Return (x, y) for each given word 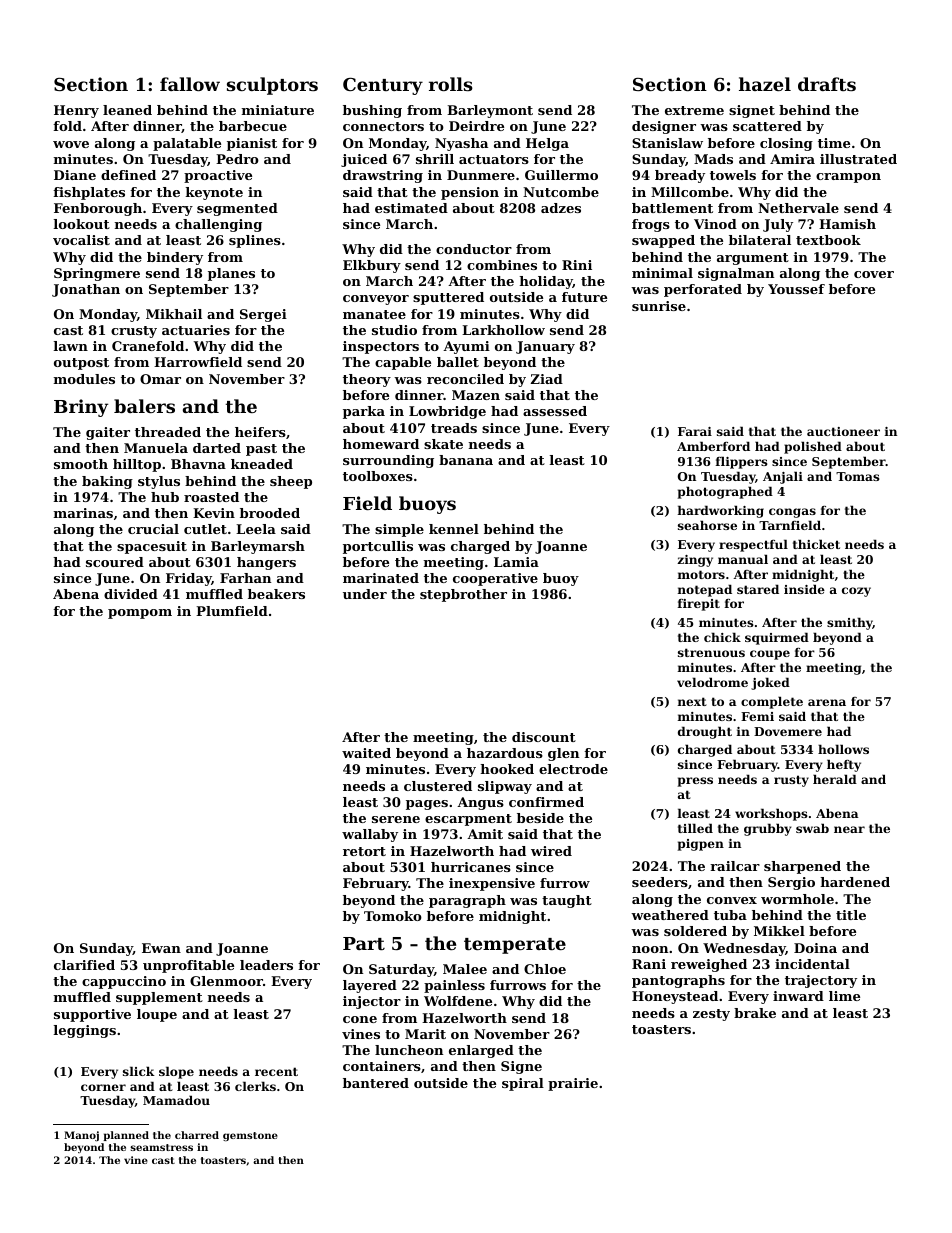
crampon (848, 178)
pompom (140, 614)
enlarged (481, 1051)
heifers (260, 432)
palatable (187, 144)
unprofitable (188, 966)
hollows (843, 749)
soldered (695, 931)
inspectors (381, 347)
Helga (547, 144)
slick (139, 1071)
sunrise (659, 306)
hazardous (505, 753)
